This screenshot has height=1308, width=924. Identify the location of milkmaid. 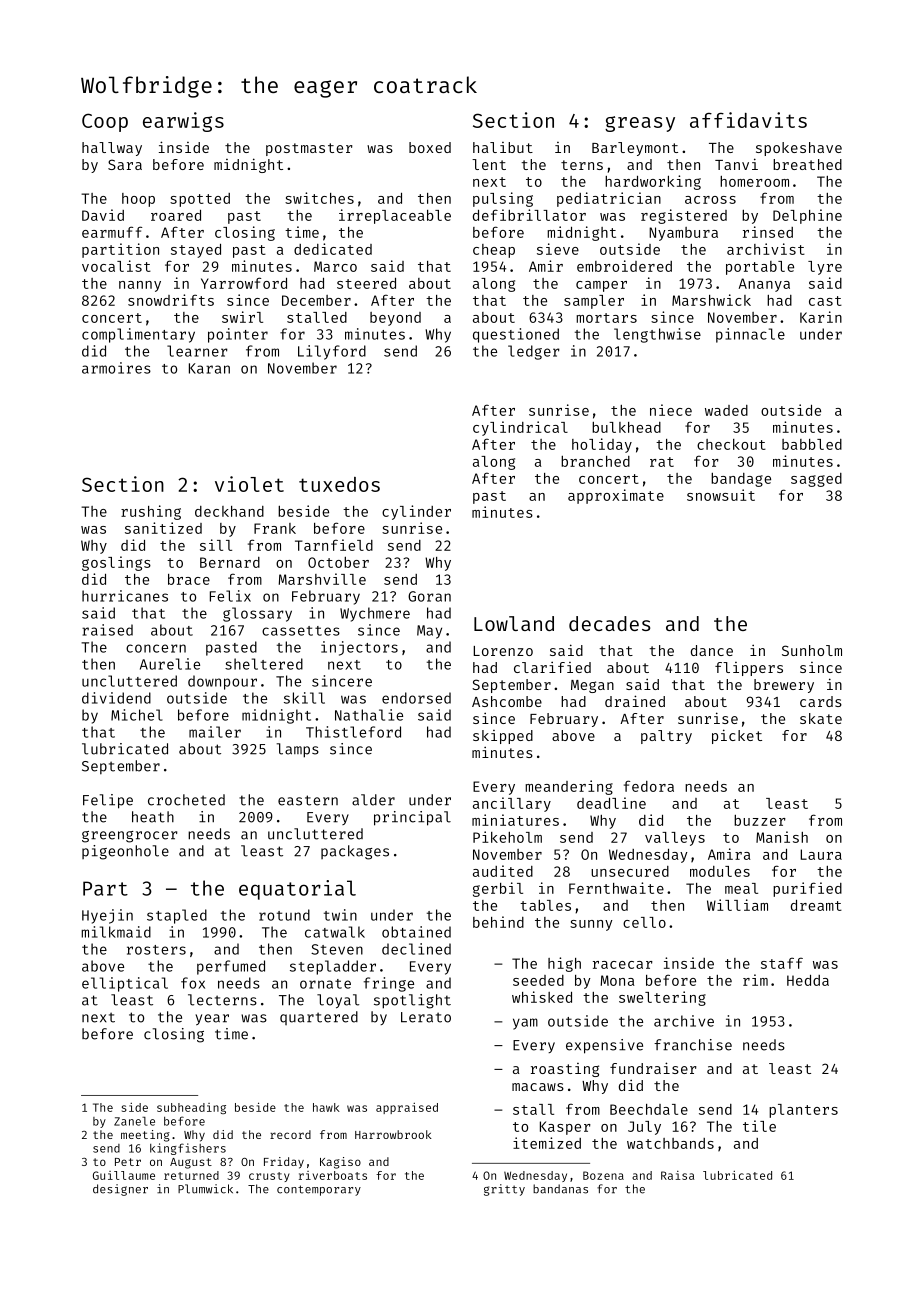
(116, 932).
